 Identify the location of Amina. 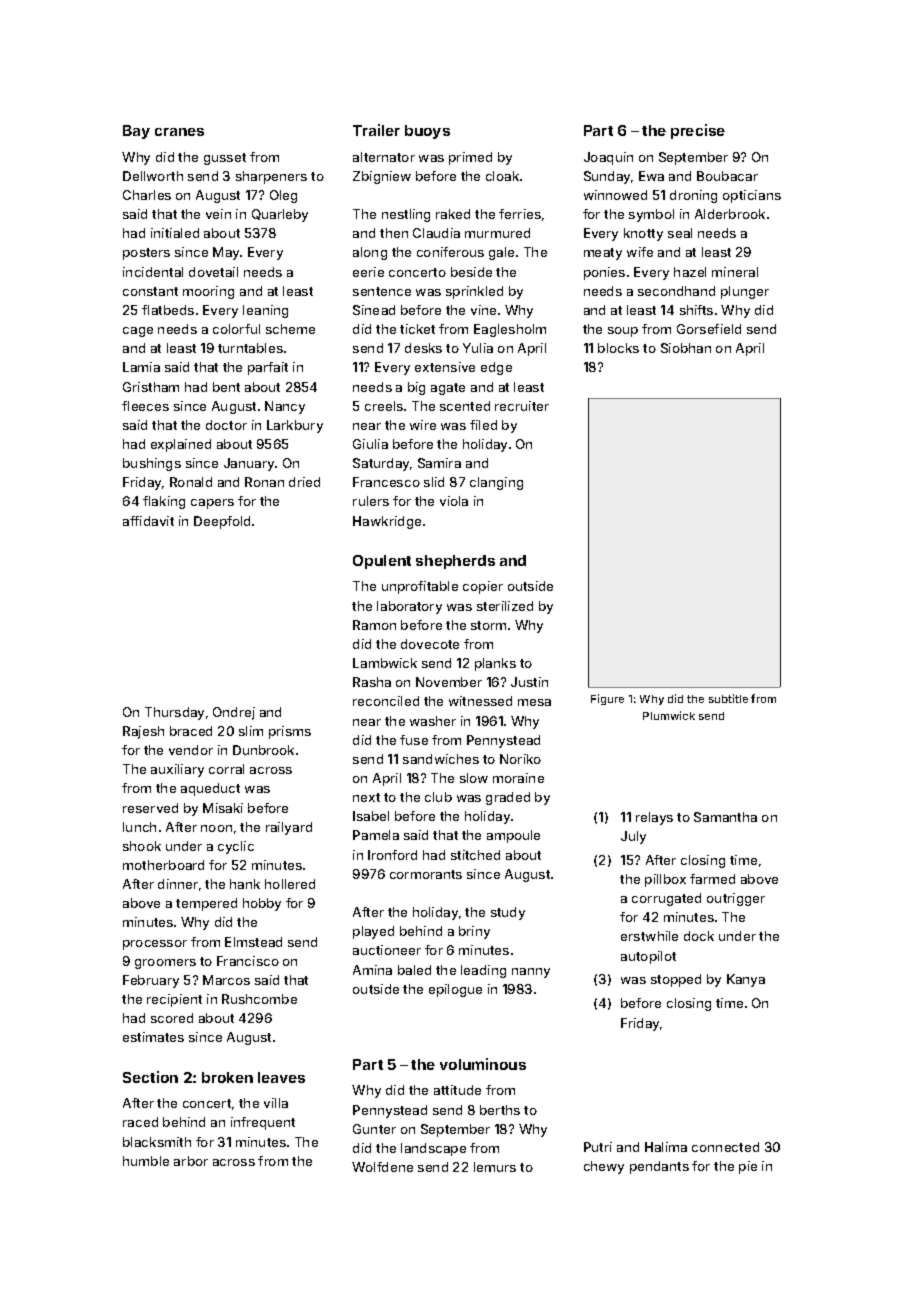
(372, 970).
